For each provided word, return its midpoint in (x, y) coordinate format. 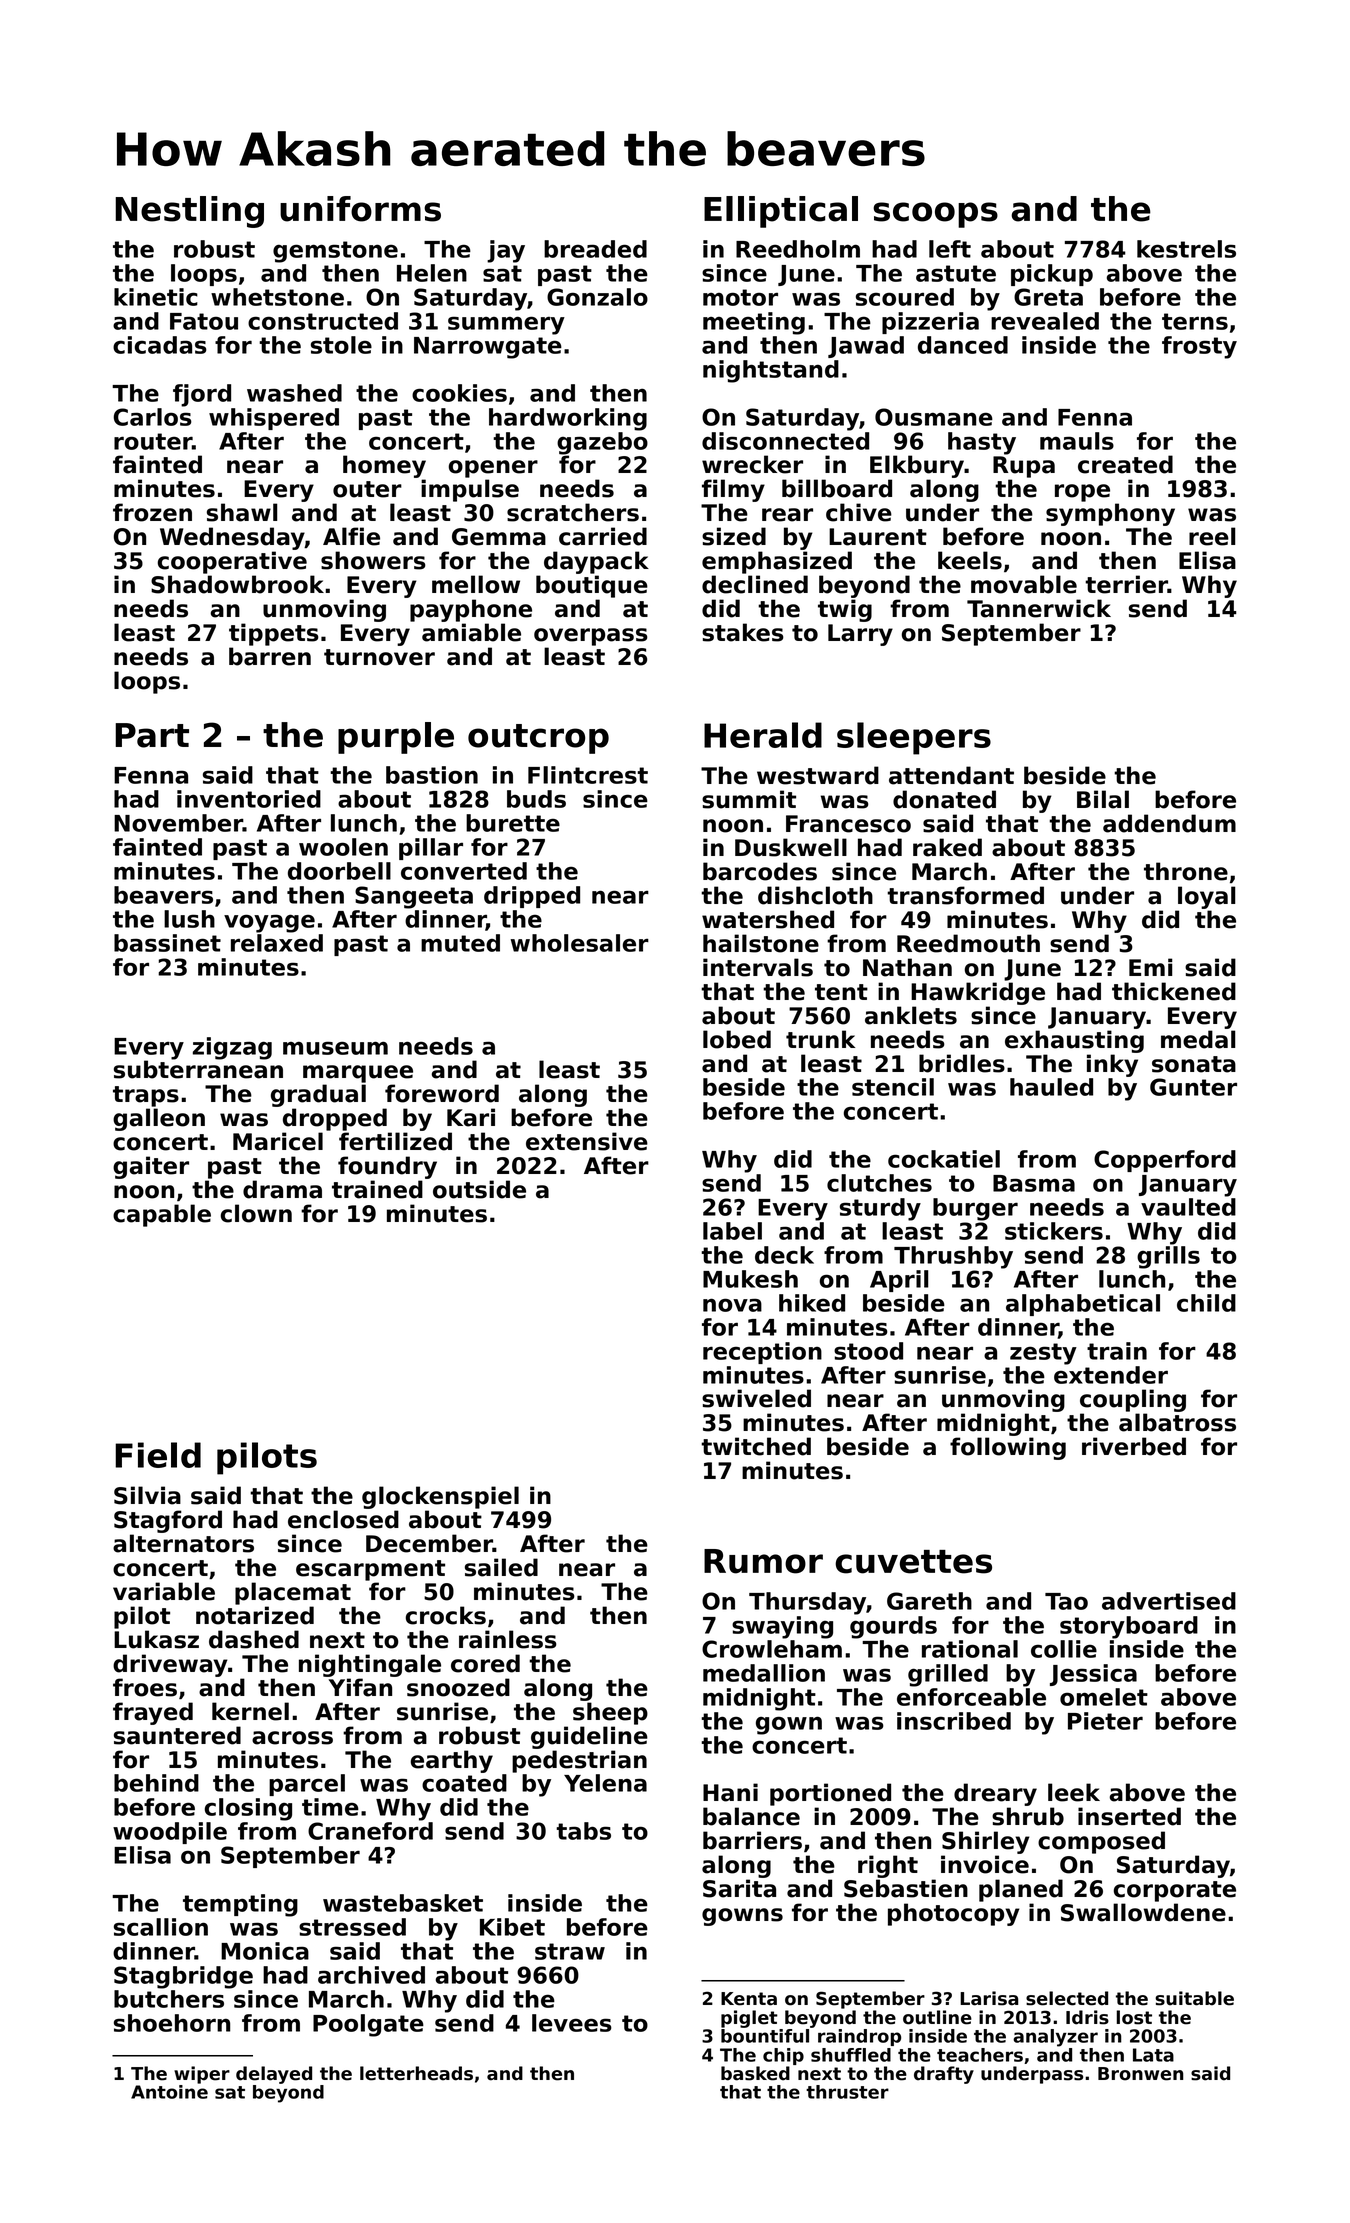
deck (784, 1255)
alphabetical (1083, 1305)
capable (162, 1215)
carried (603, 536)
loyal (1206, 897)
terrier (1126, 584)
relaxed (277, 943)
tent (841, 992)
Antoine (169, 2092)
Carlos (153, 417)
